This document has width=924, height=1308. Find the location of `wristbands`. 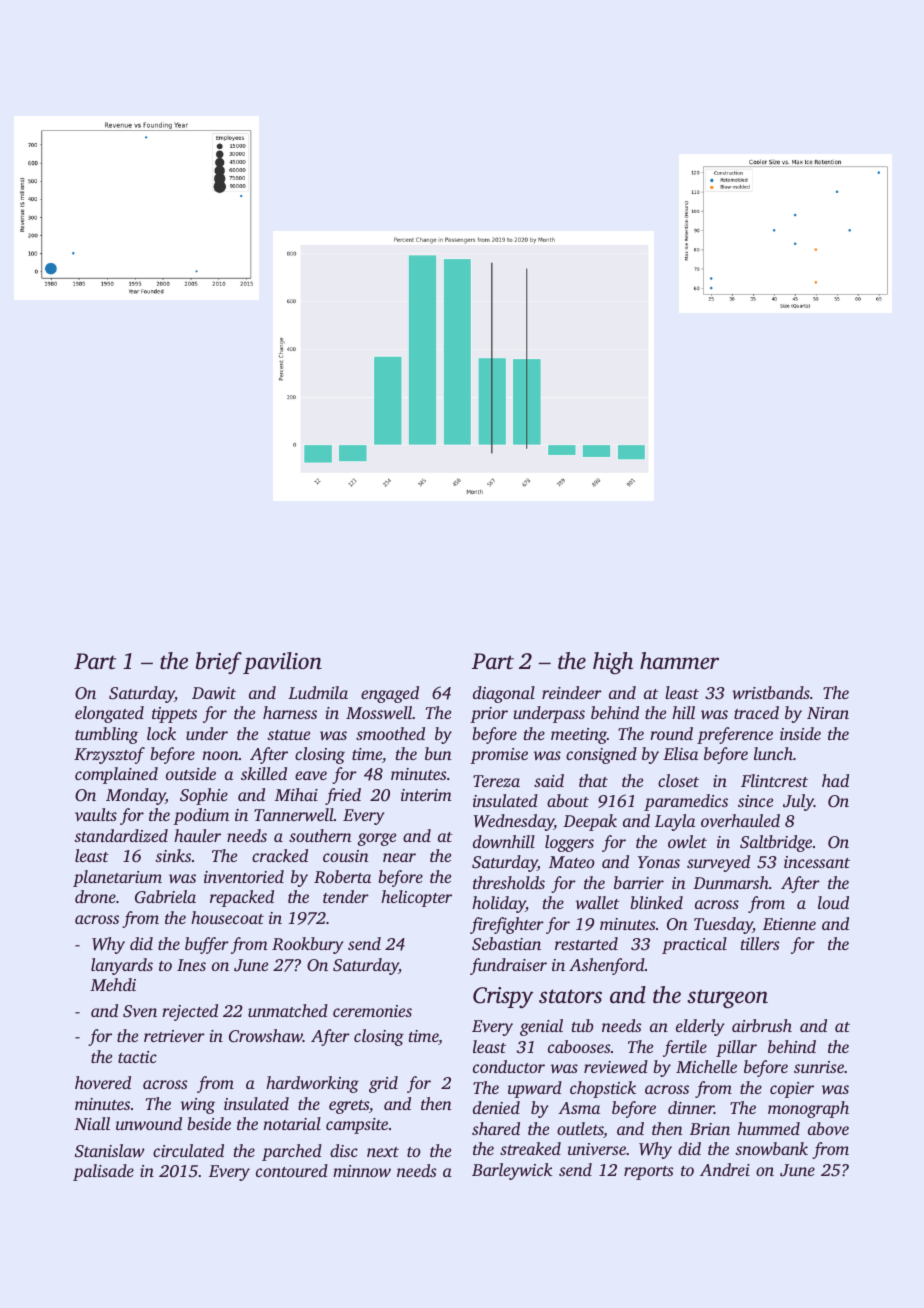

wristbands is located at coordinates (771, 692).
